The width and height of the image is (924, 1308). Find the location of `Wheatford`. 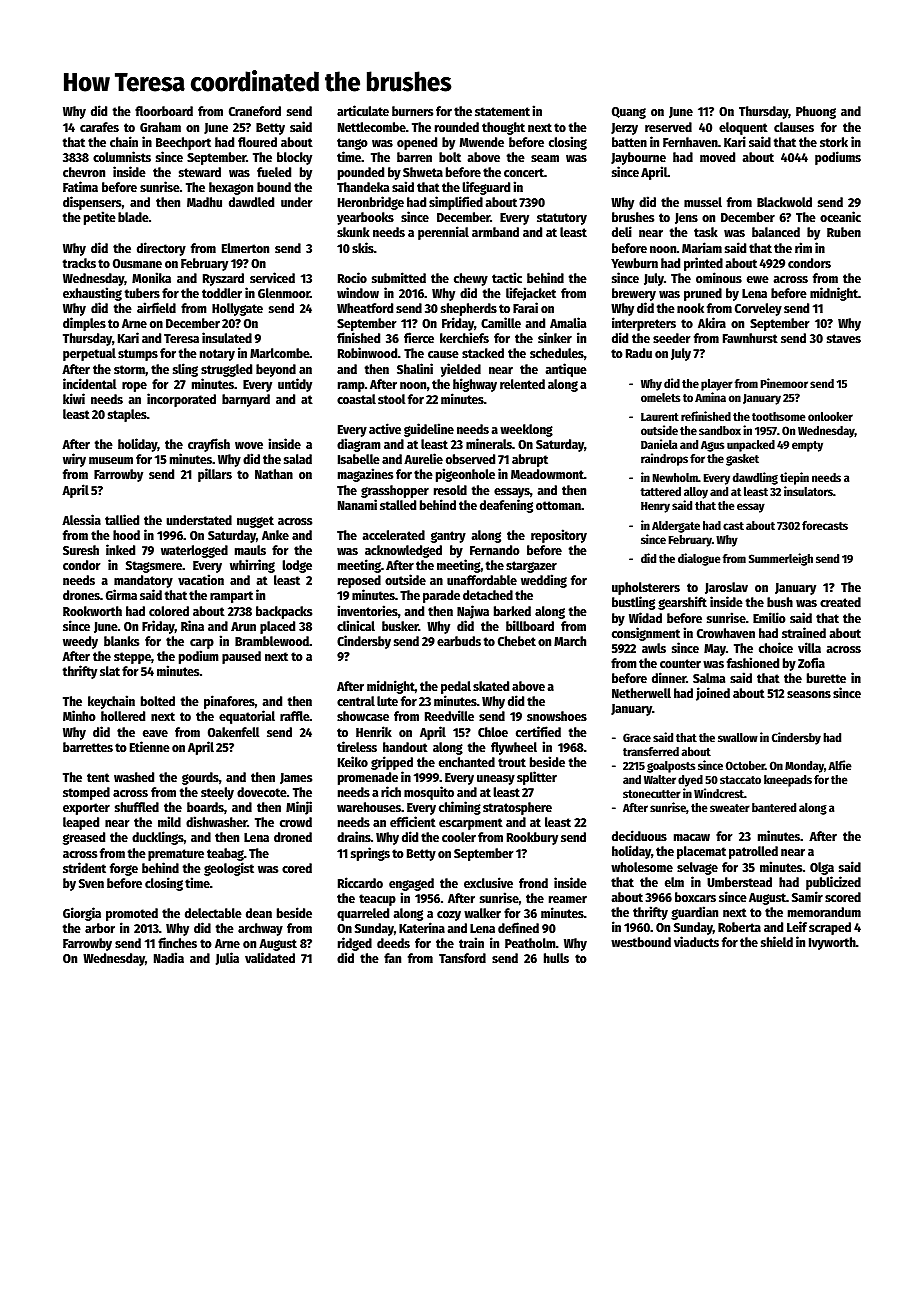

Wheatford is located at coordinates (365, 308).
